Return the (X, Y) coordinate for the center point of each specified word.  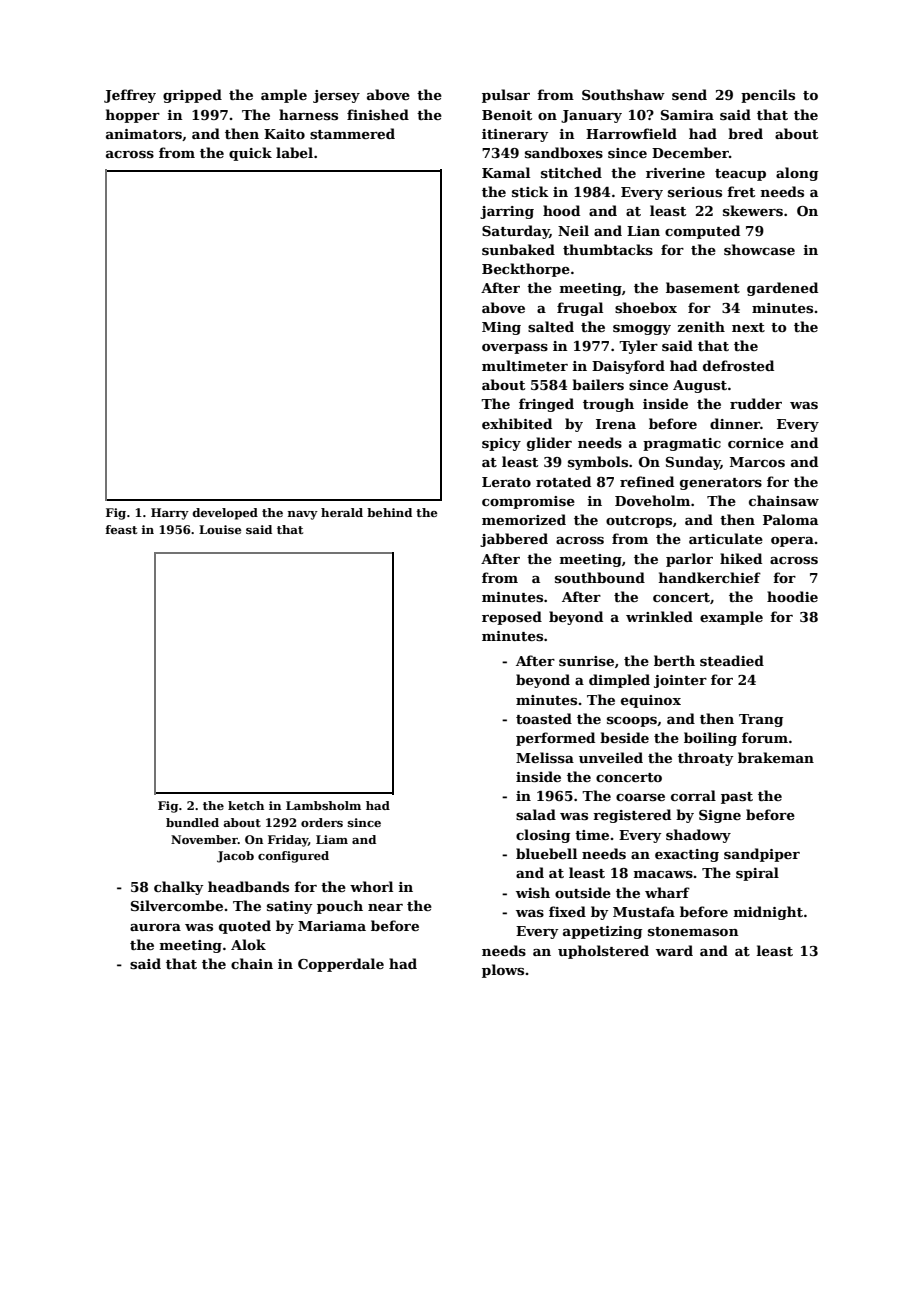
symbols (598, 463)
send (689, 94)
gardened (782, 289)
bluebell (546, 853)
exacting (687, 855)
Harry (170, 514)
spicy (501, 444)
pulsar (506, 96)
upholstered (603, 952)
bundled (192, 822)
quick (250, 154)
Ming (501, 328)
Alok (248, 944)
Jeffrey (130, 96)
